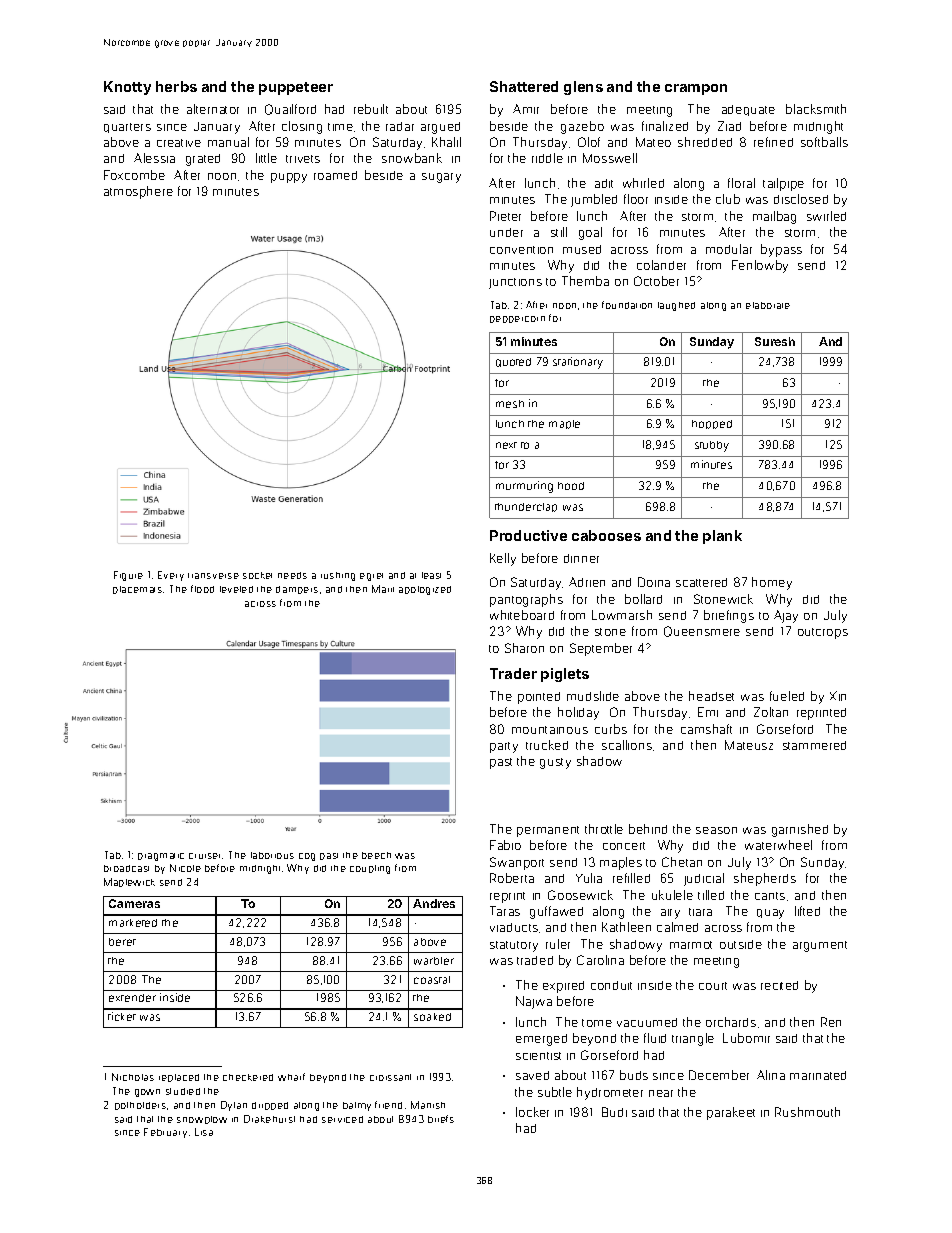 Image resolution: width=952 pixels, height=1233 pixels. What do you see at coordinates (376, 855) in the screenshot?
I see `beech` at bounding box center [376, 855].
